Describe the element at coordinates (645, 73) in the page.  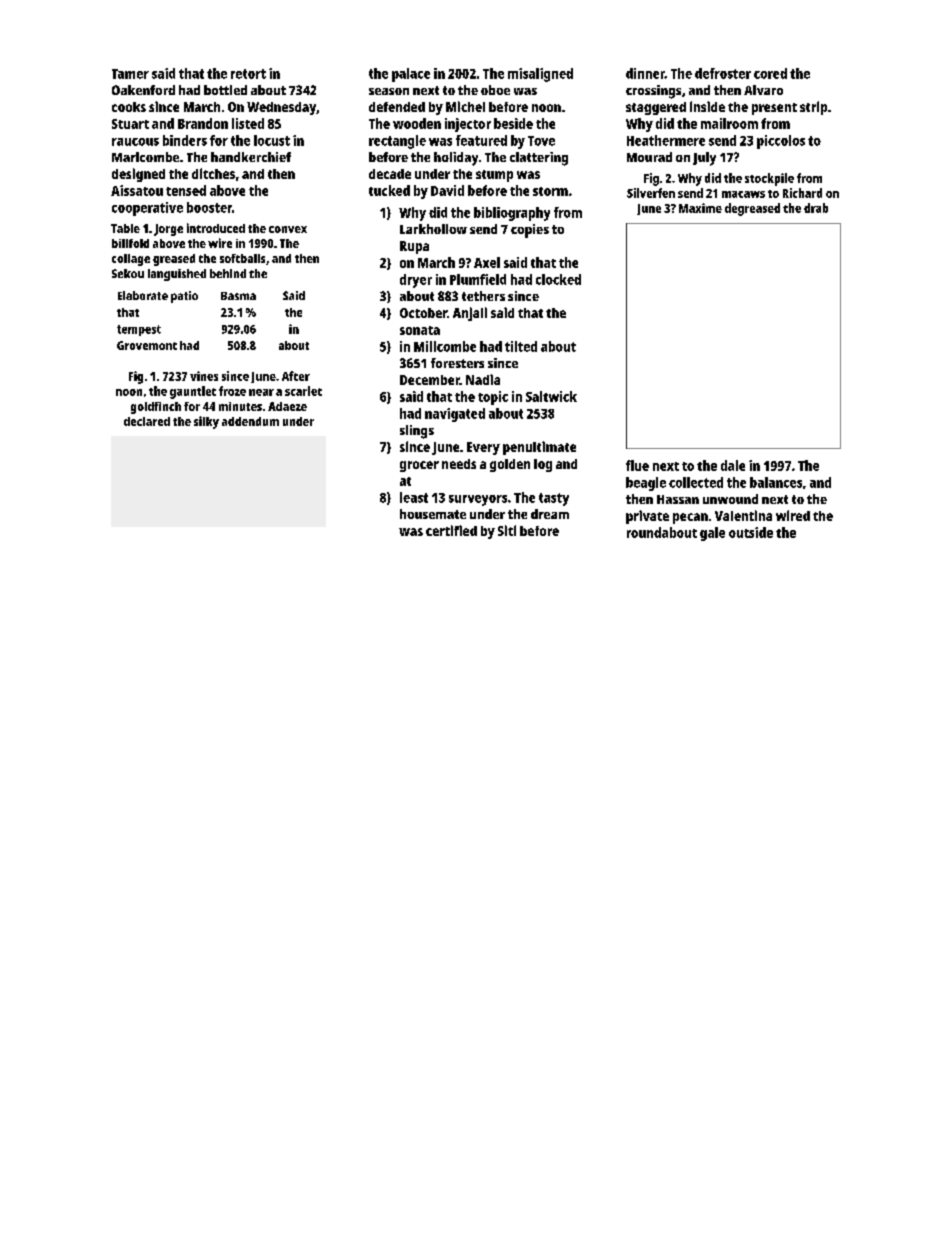
I see `dinner` at that location.
